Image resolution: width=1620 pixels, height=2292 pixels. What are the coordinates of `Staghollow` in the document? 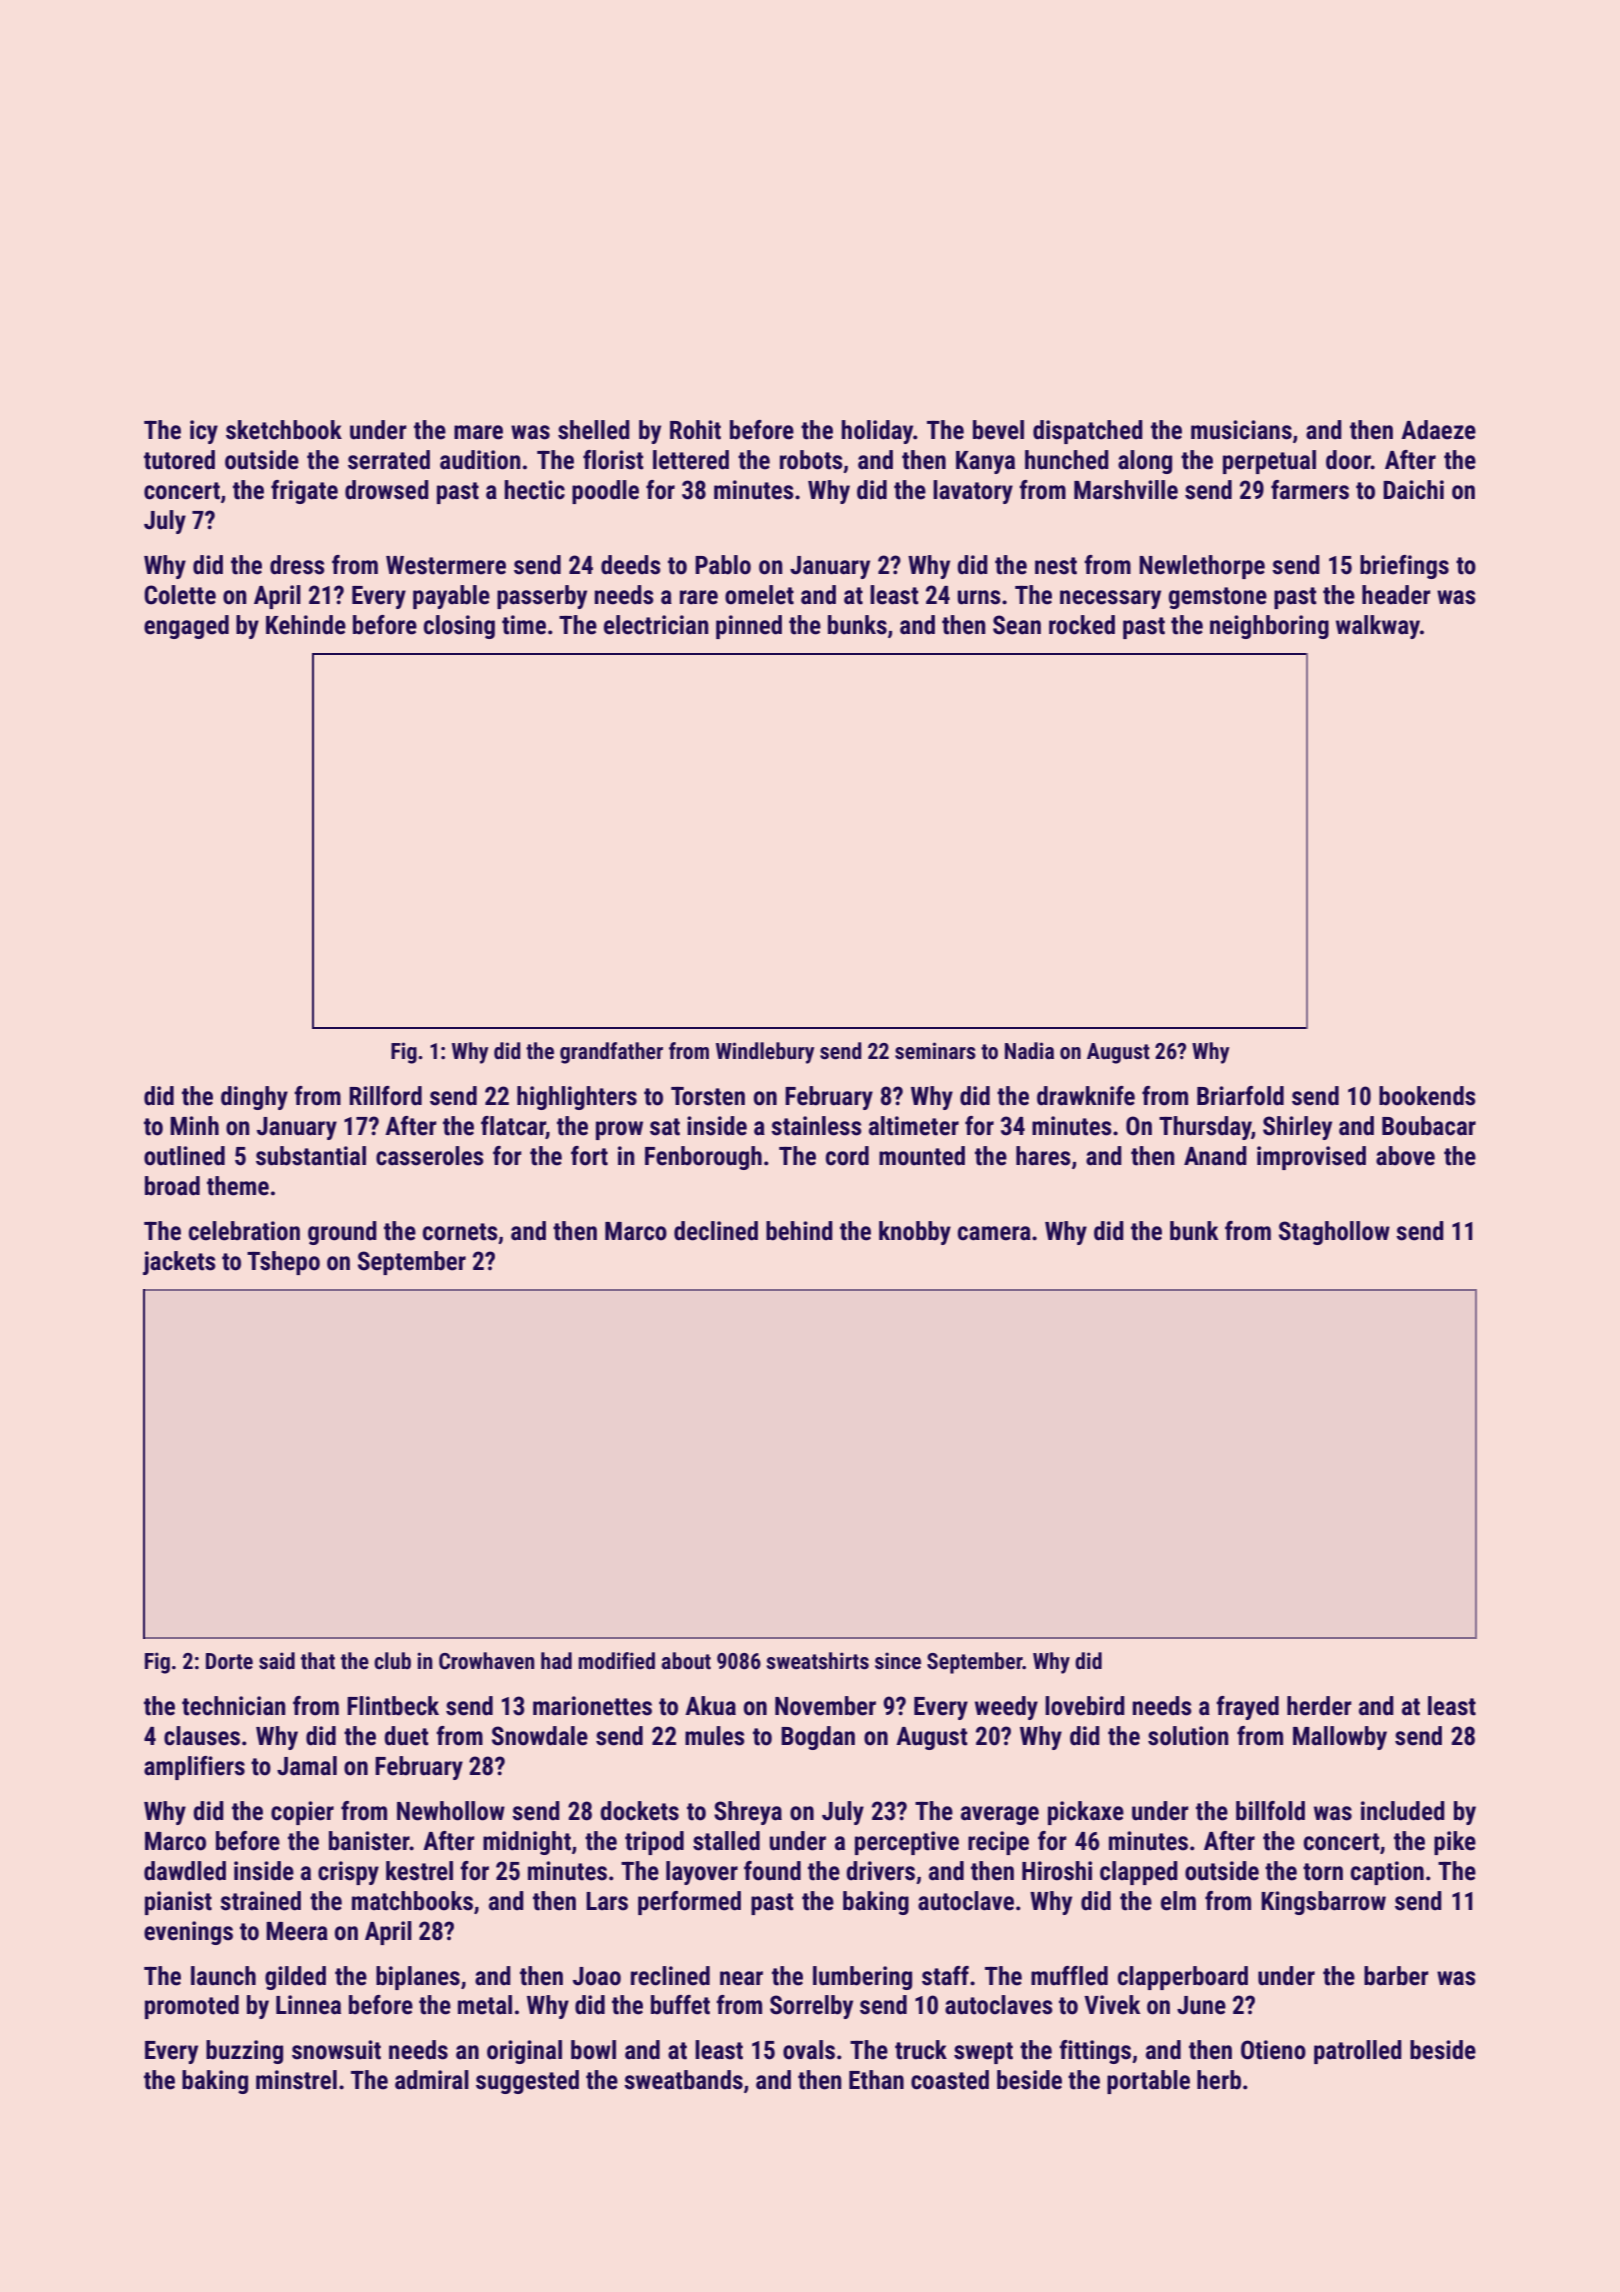 It's located at (1334, 1233).
